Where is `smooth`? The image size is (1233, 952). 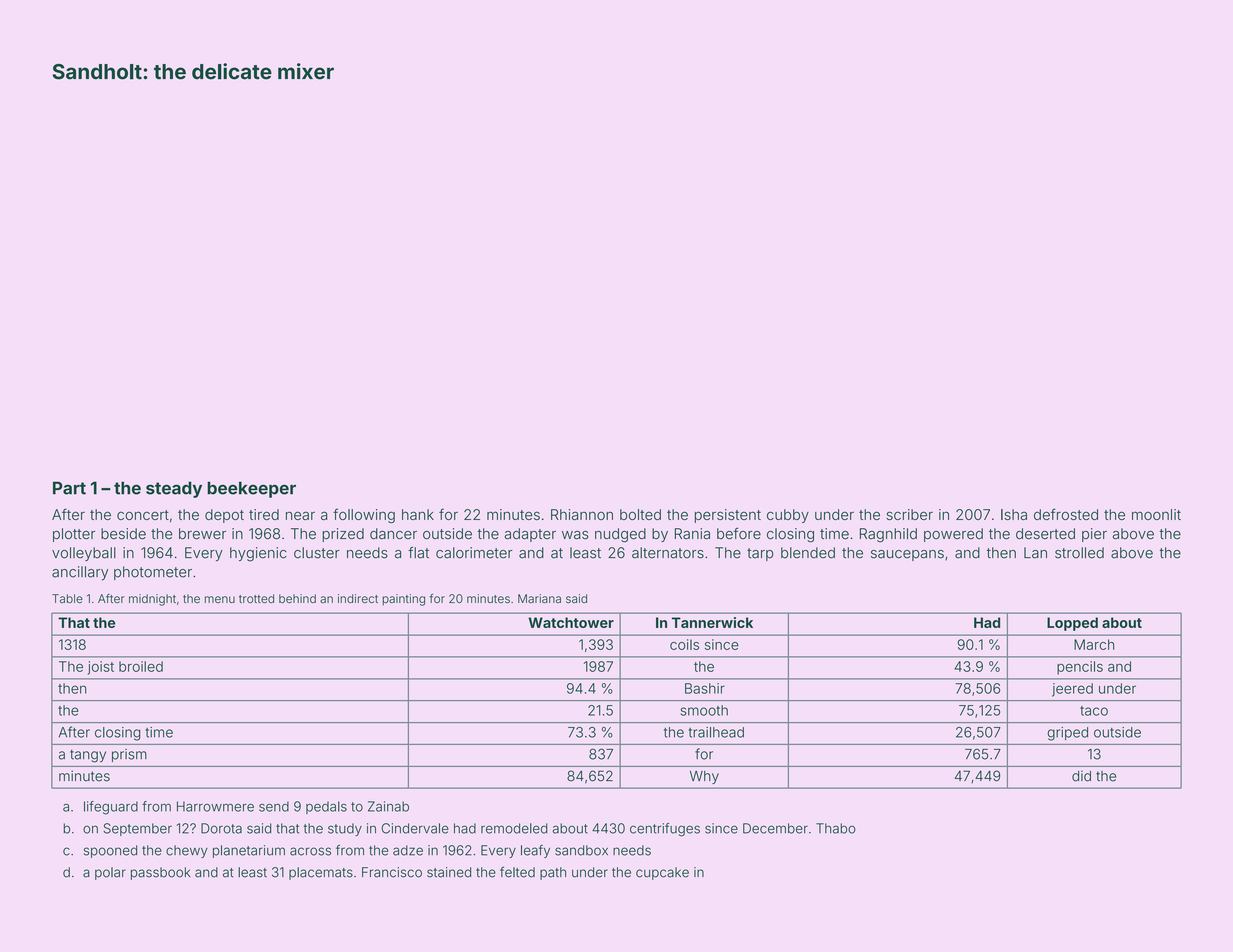 smooth is located at coordinates (704, 710).
